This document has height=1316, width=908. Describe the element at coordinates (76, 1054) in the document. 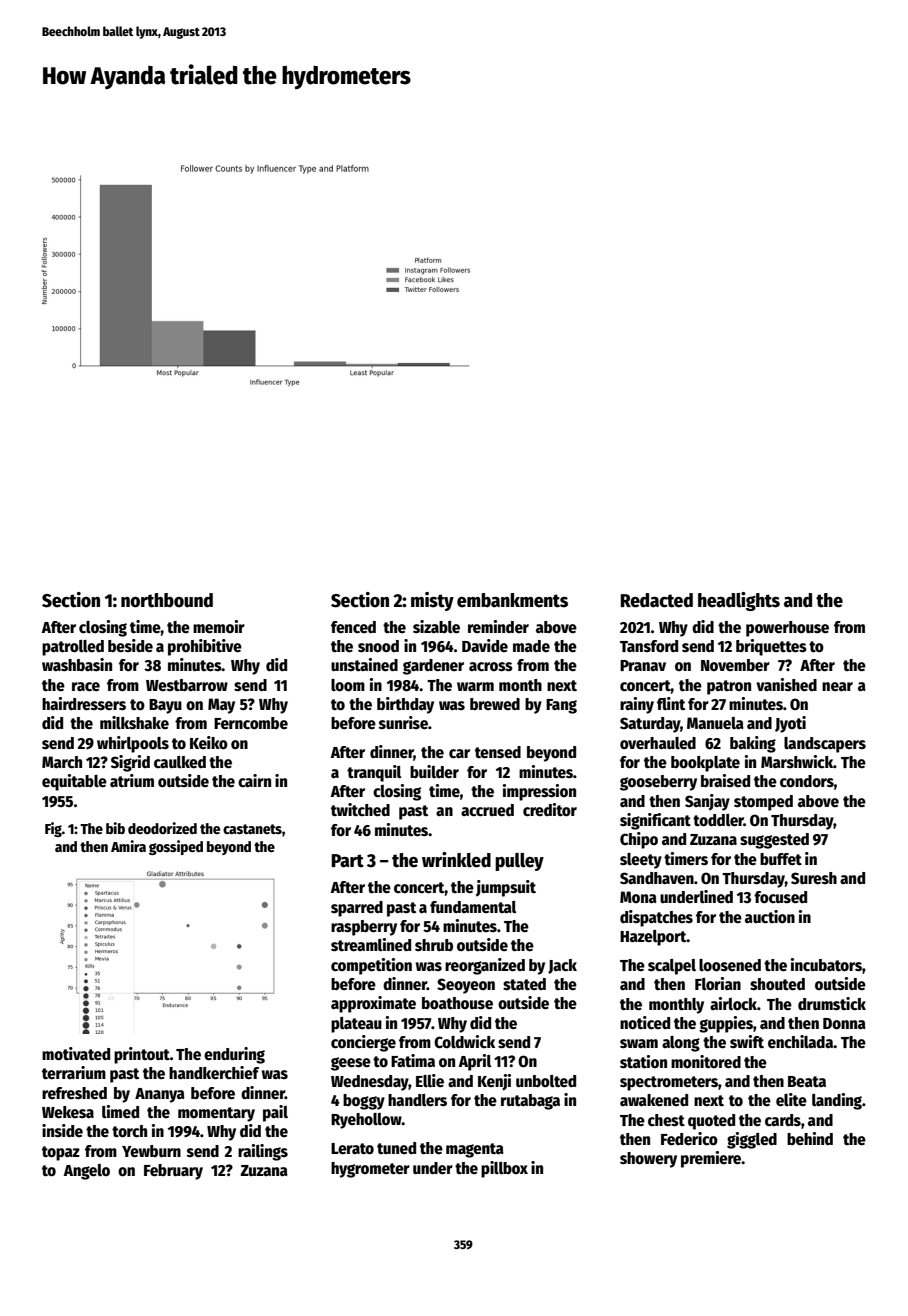

I see `motivated` at that location.
